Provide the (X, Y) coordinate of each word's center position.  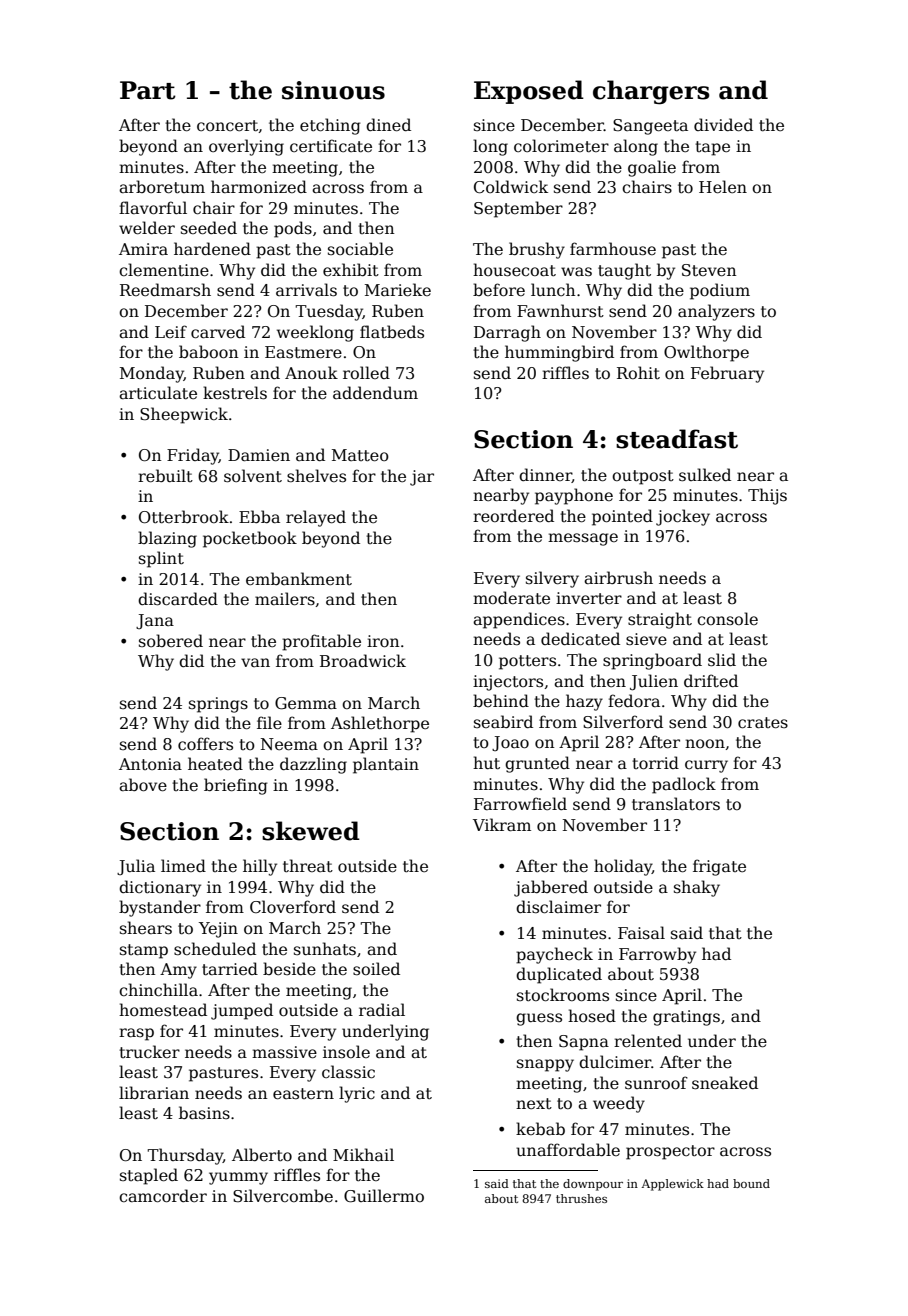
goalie (652, 168)
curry (706, 766)
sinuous (333, 90)
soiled (376, 968)
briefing (236, 786)
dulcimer (615, 1061)
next (534, 1103)
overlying (246, 147)
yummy (238, 1178)
